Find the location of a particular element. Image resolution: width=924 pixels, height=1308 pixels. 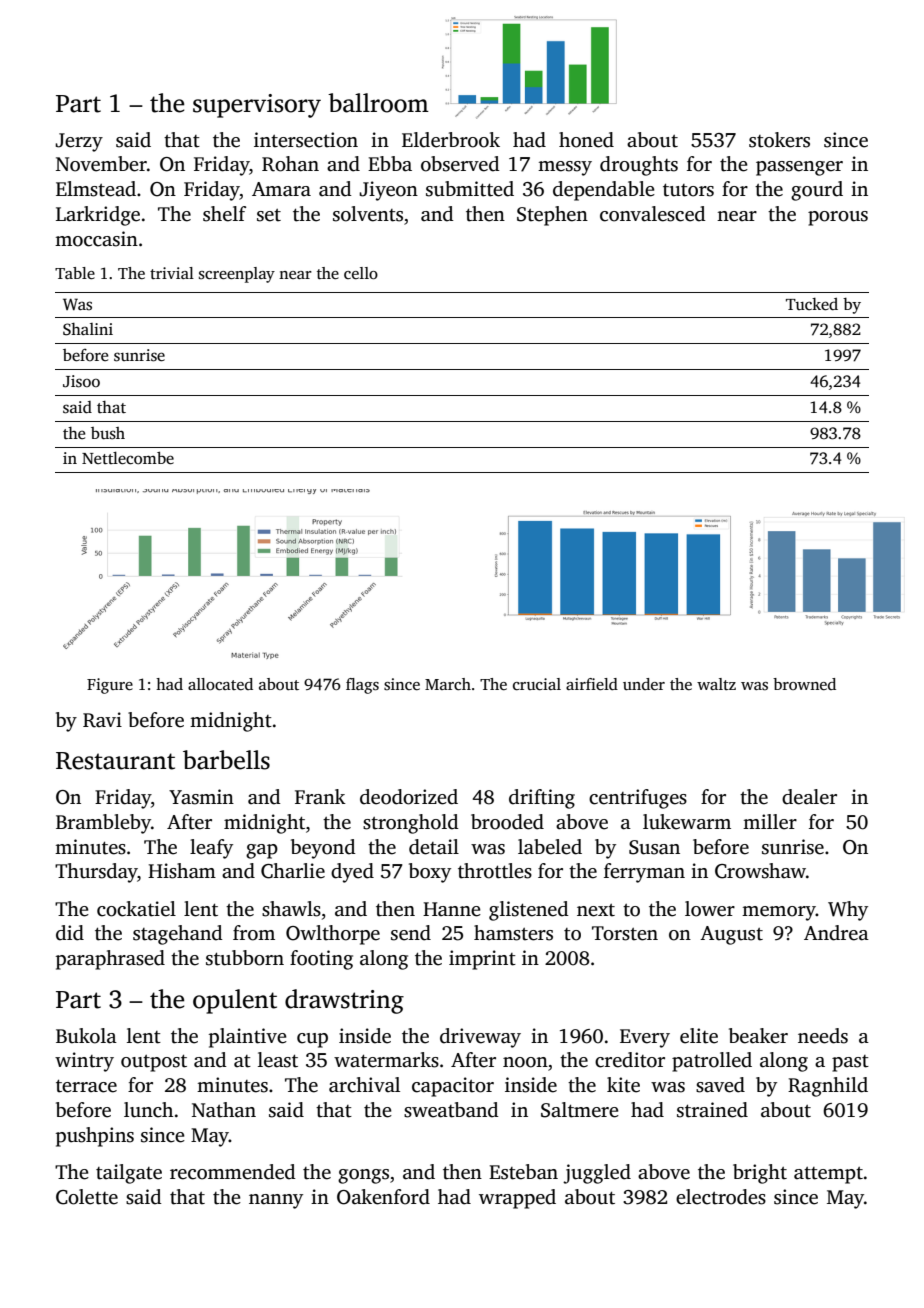

Figure is located at coordinates (110, 686).
